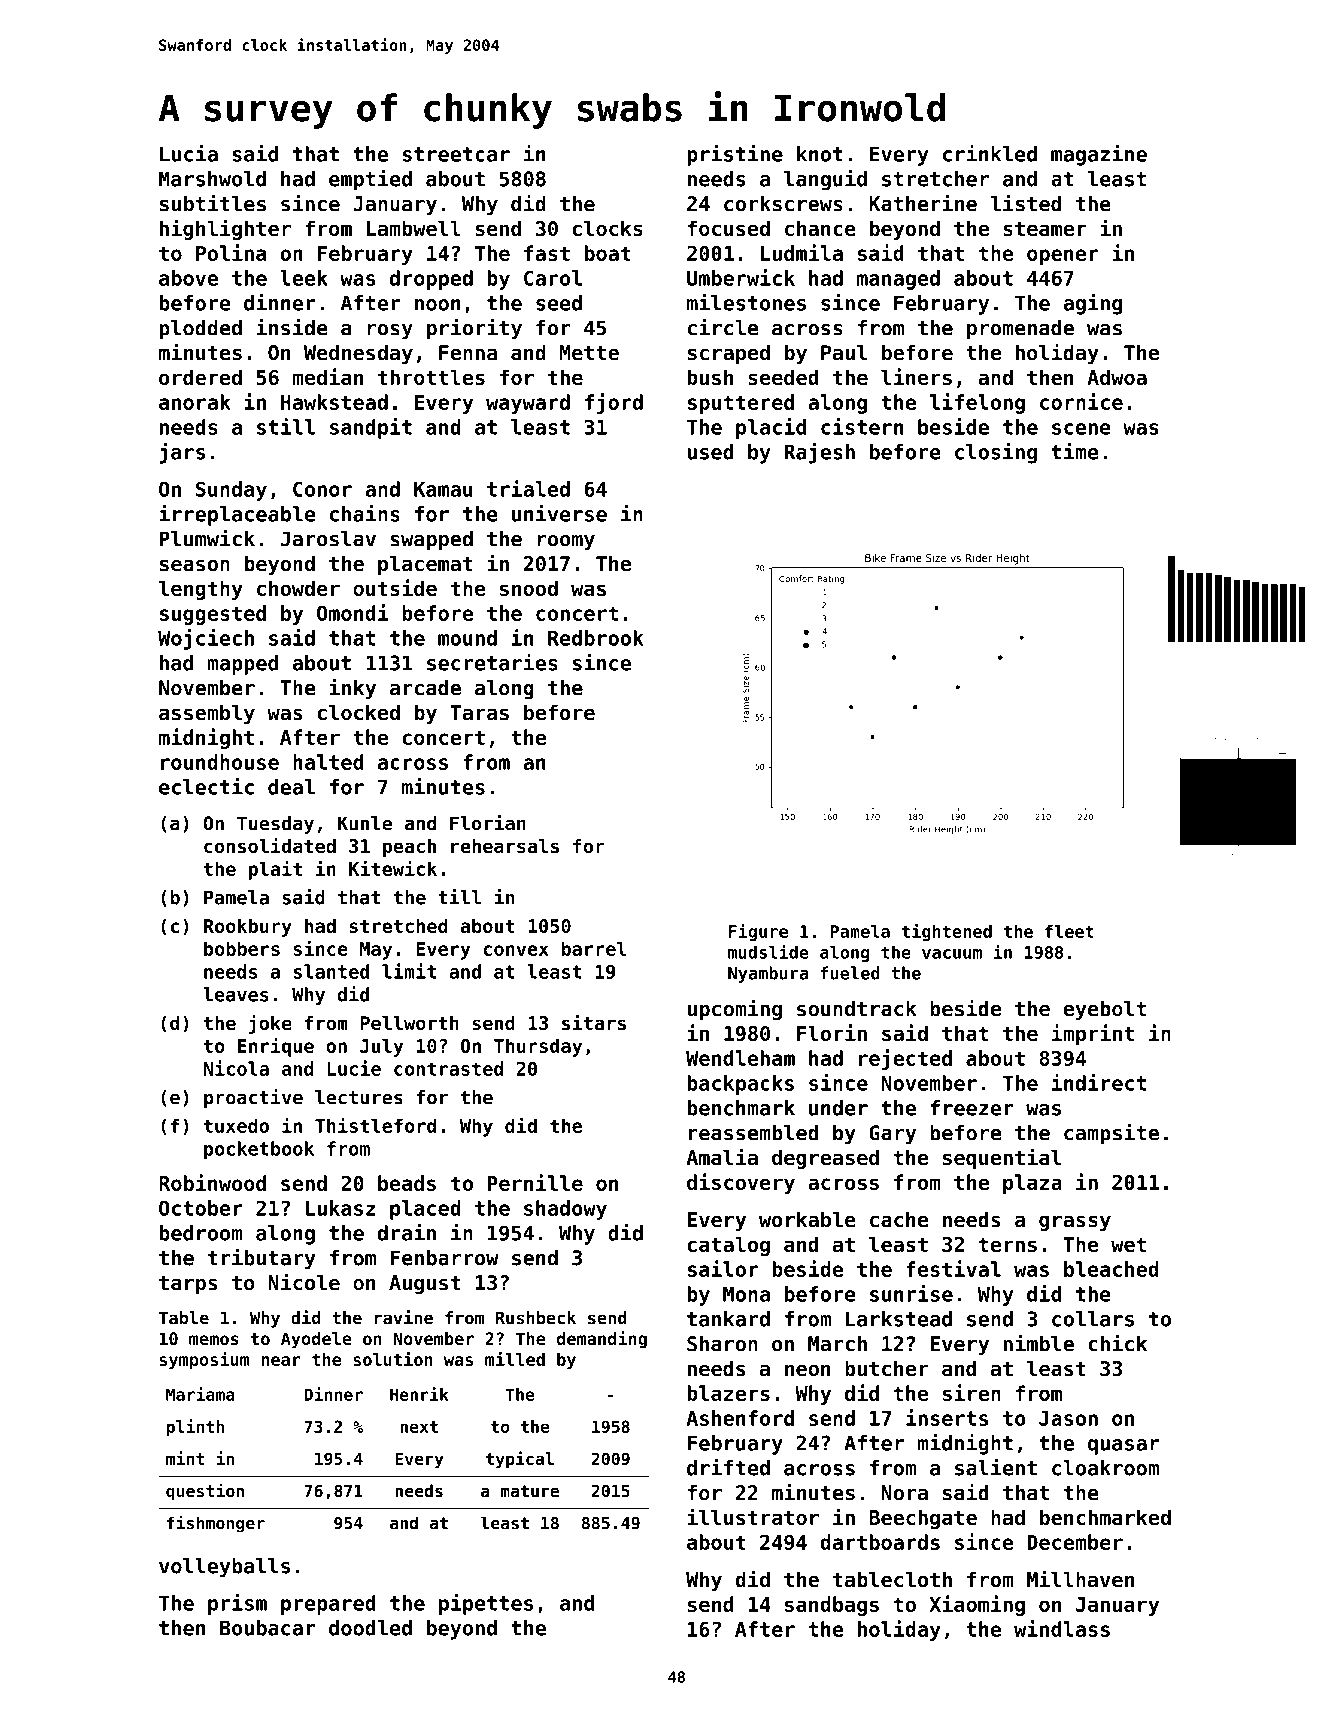 This document has width=1335, height=1728. Describe the element at coordinates (535, 1182) in the document. I see `Pernille` at that location.
